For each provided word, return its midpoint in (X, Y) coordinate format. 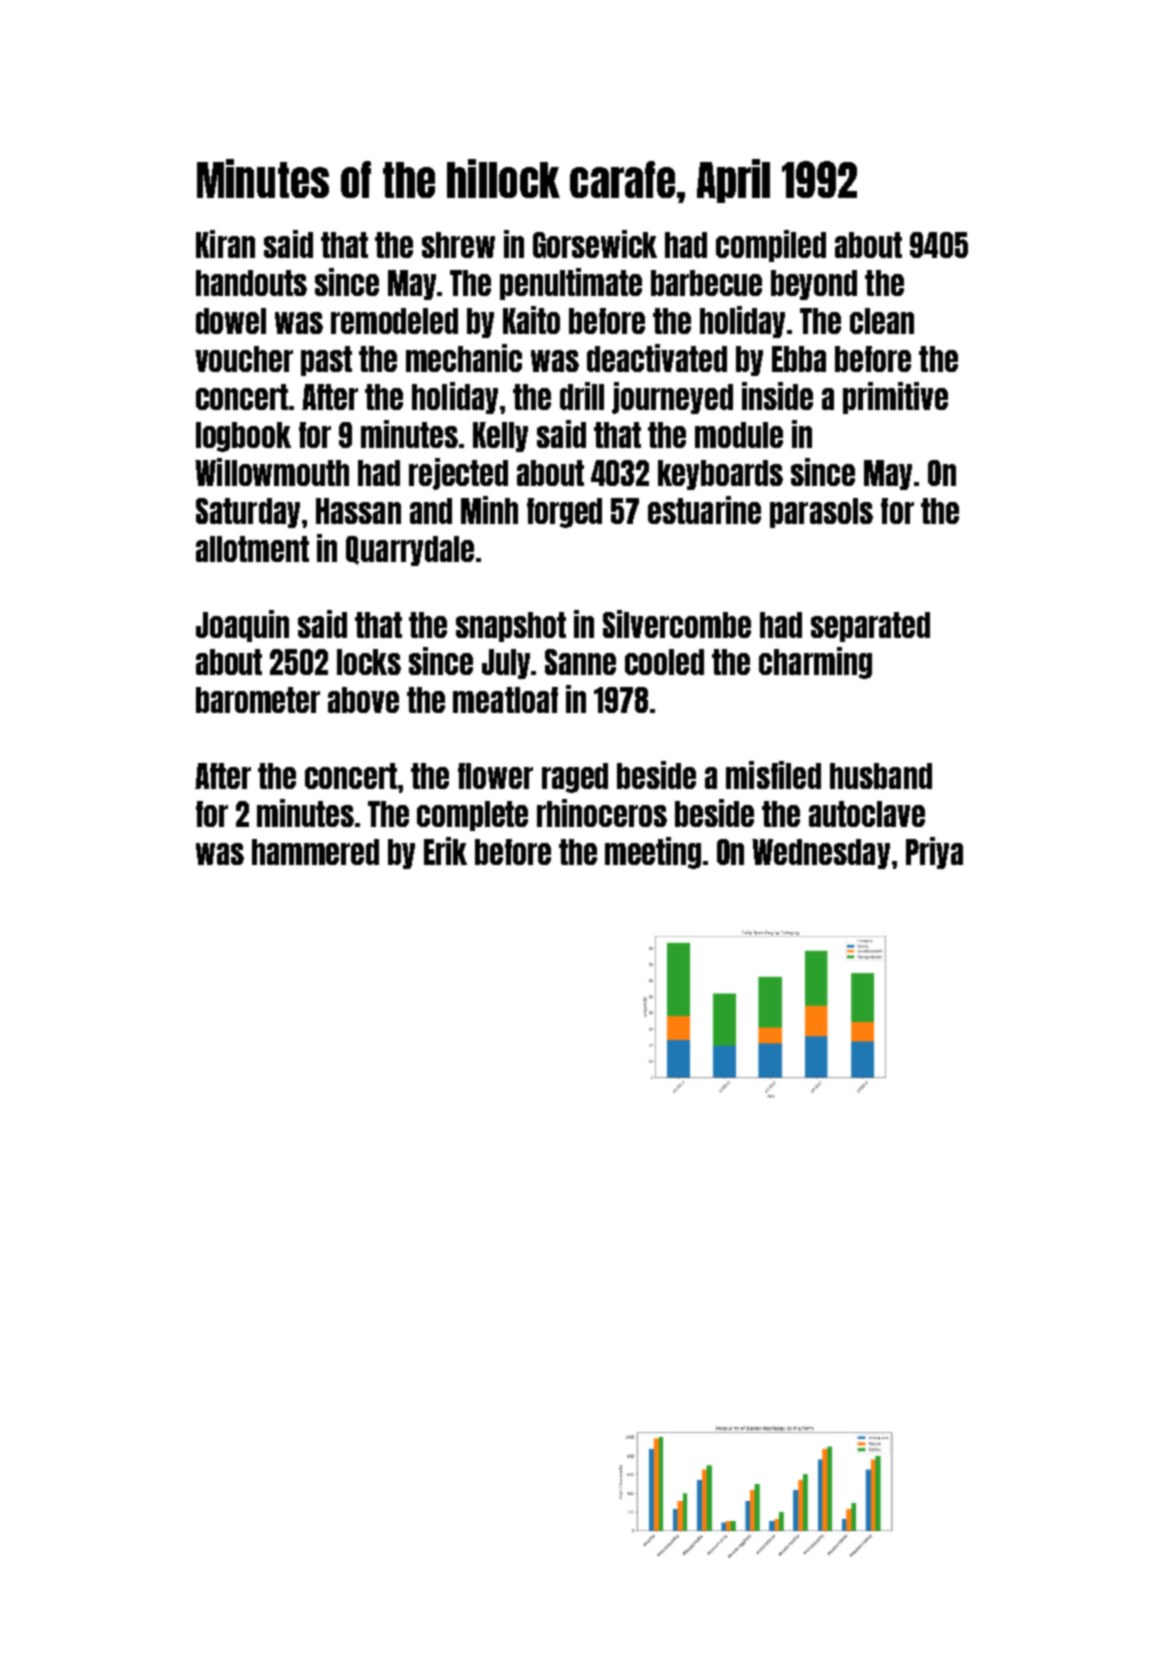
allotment (252, 549)
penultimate (571, 284)
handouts (251, 283)
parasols (821, 513)
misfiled (773, 775)
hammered (315, 852)
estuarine (704, 510)
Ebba (799, 359)
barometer (258, 700)
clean (882, 321)
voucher (244, 359)
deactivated (657, 358)
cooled (664, 662)
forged (564, 513)
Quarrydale (410, 551)
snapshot (511, 627)
